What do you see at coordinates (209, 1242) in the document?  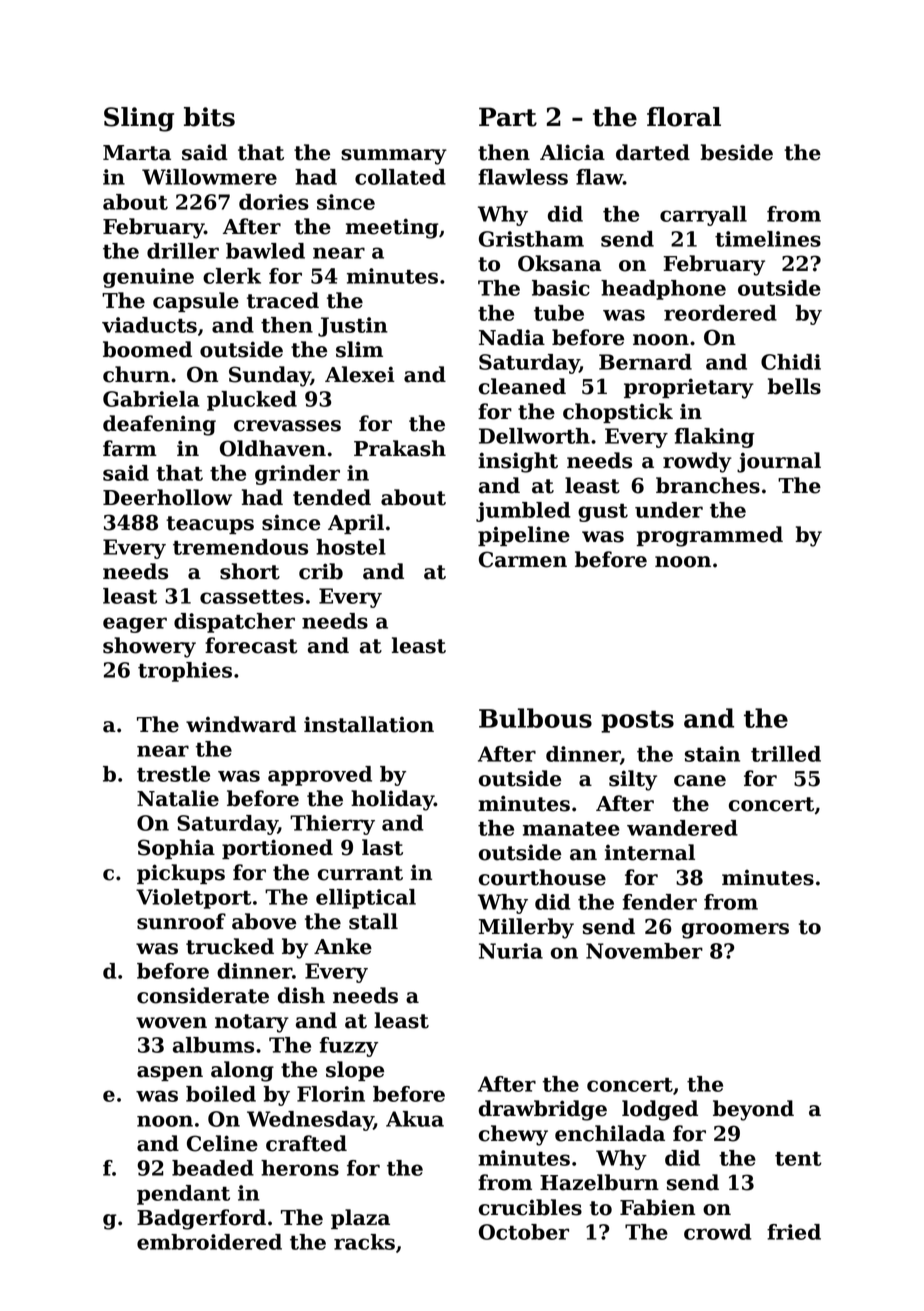 I see `embroidered` at bounding box center [209, 1242].
